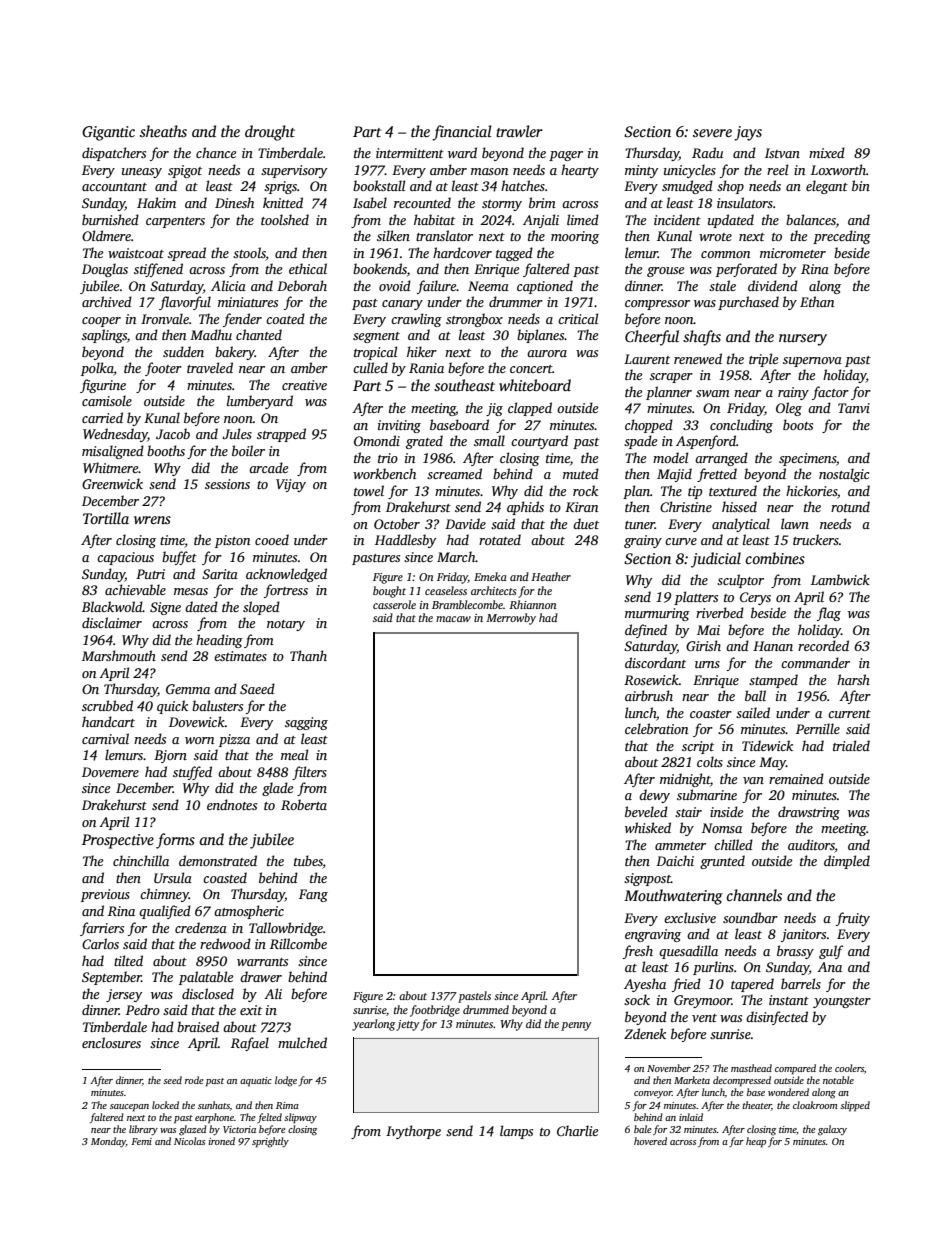 This document has width=952, height=1233. Describe the element at coordinates (489, 171) in the document. I see `mason` at that location.
